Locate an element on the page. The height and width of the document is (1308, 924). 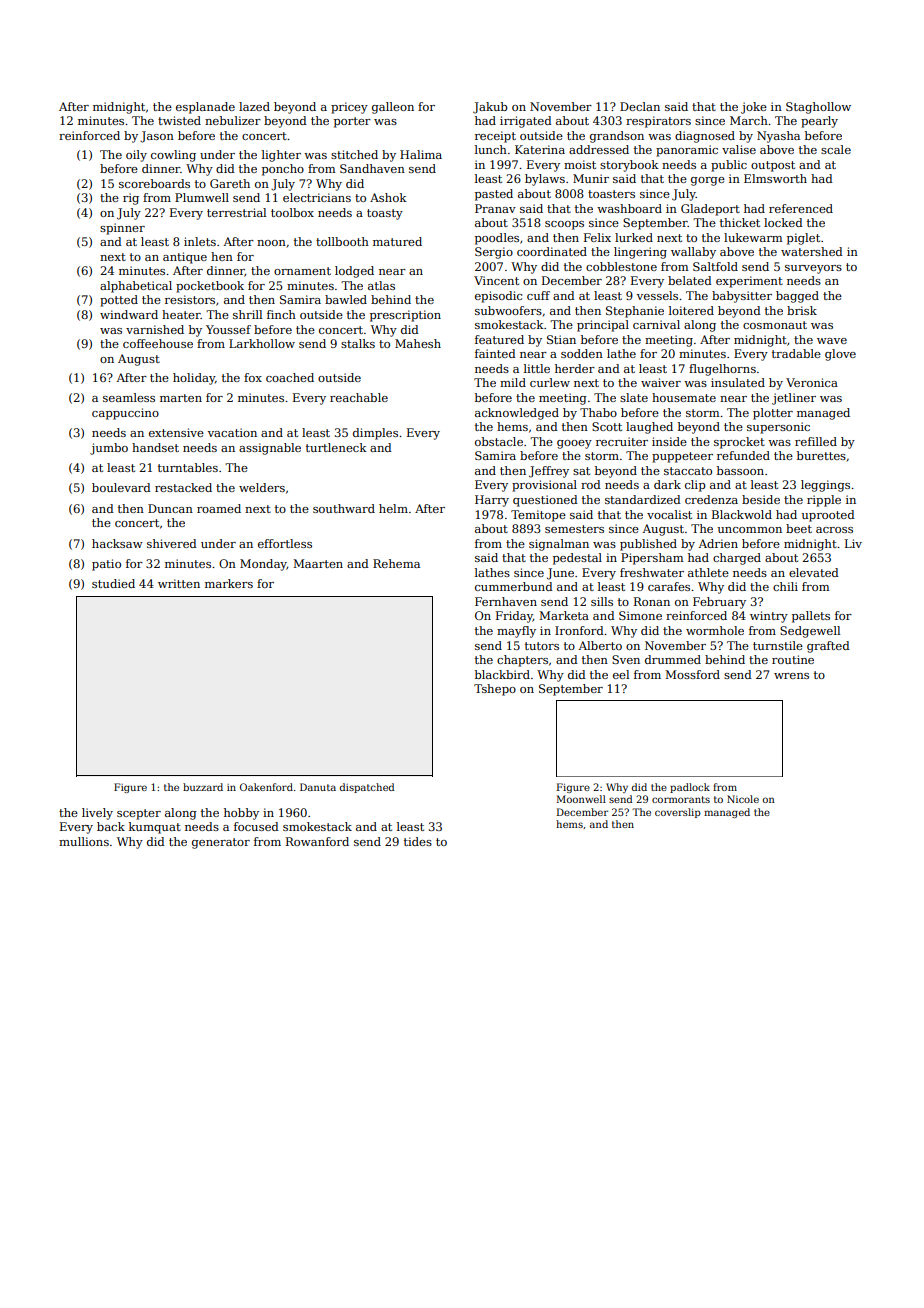
studied is located at coordinates (113, 583).
